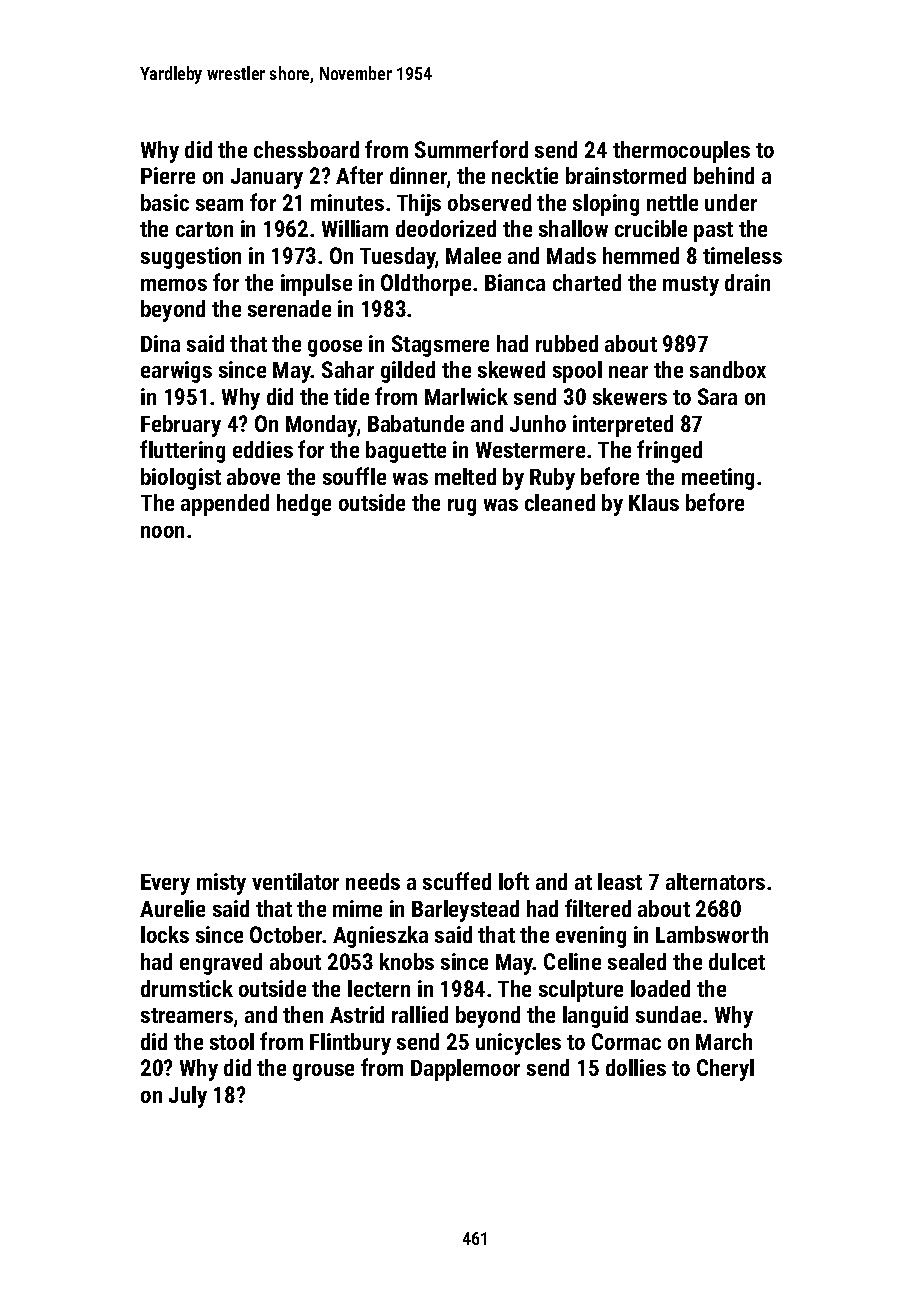 Image resolution: width=924 pixels, height=1311 pixels. What do you see at coordinates (560, 502) in the page?
I see `cleaned` at bounding box center [560, 502].
